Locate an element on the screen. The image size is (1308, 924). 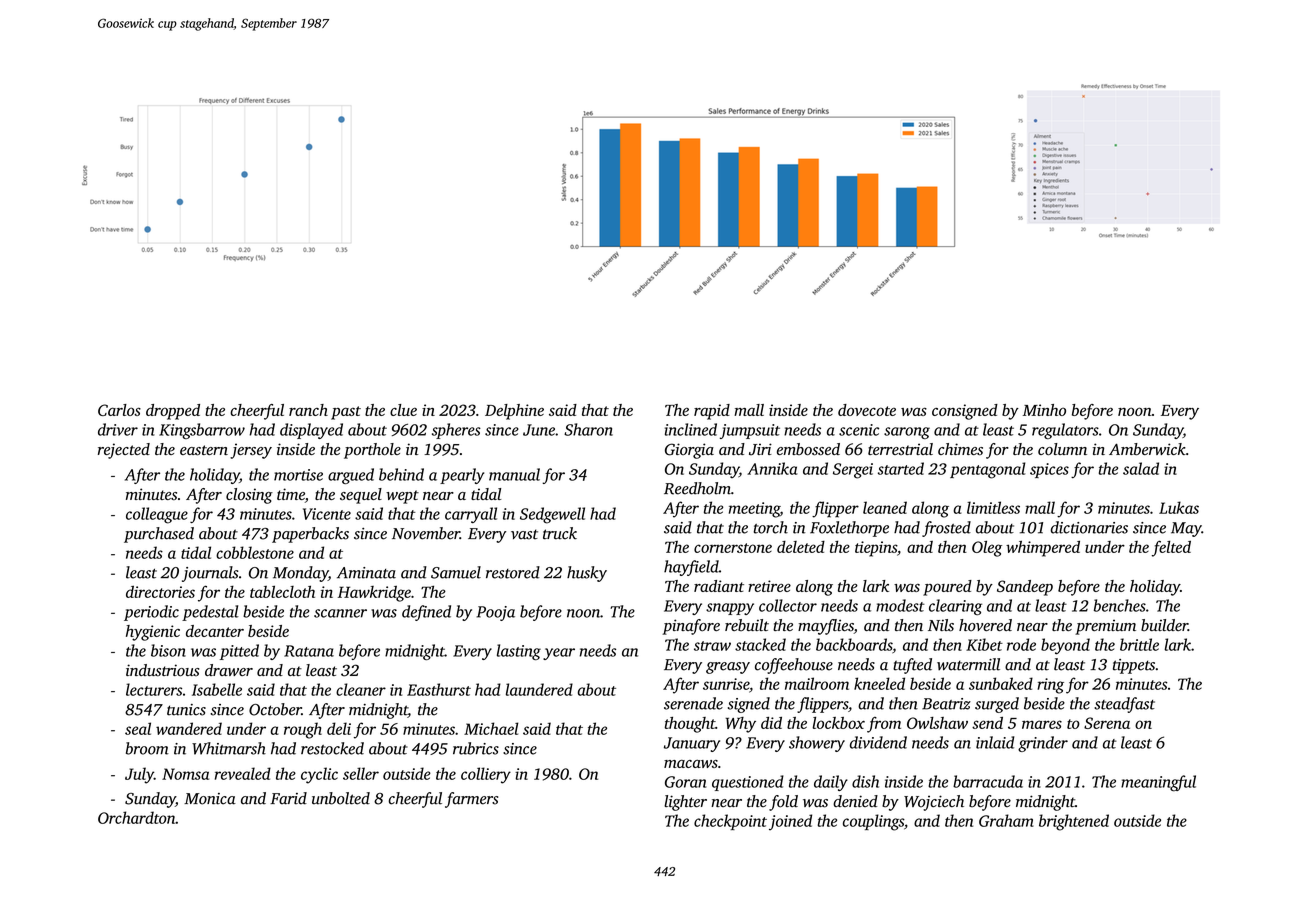
meeting is located at coordinates (754, 510).
